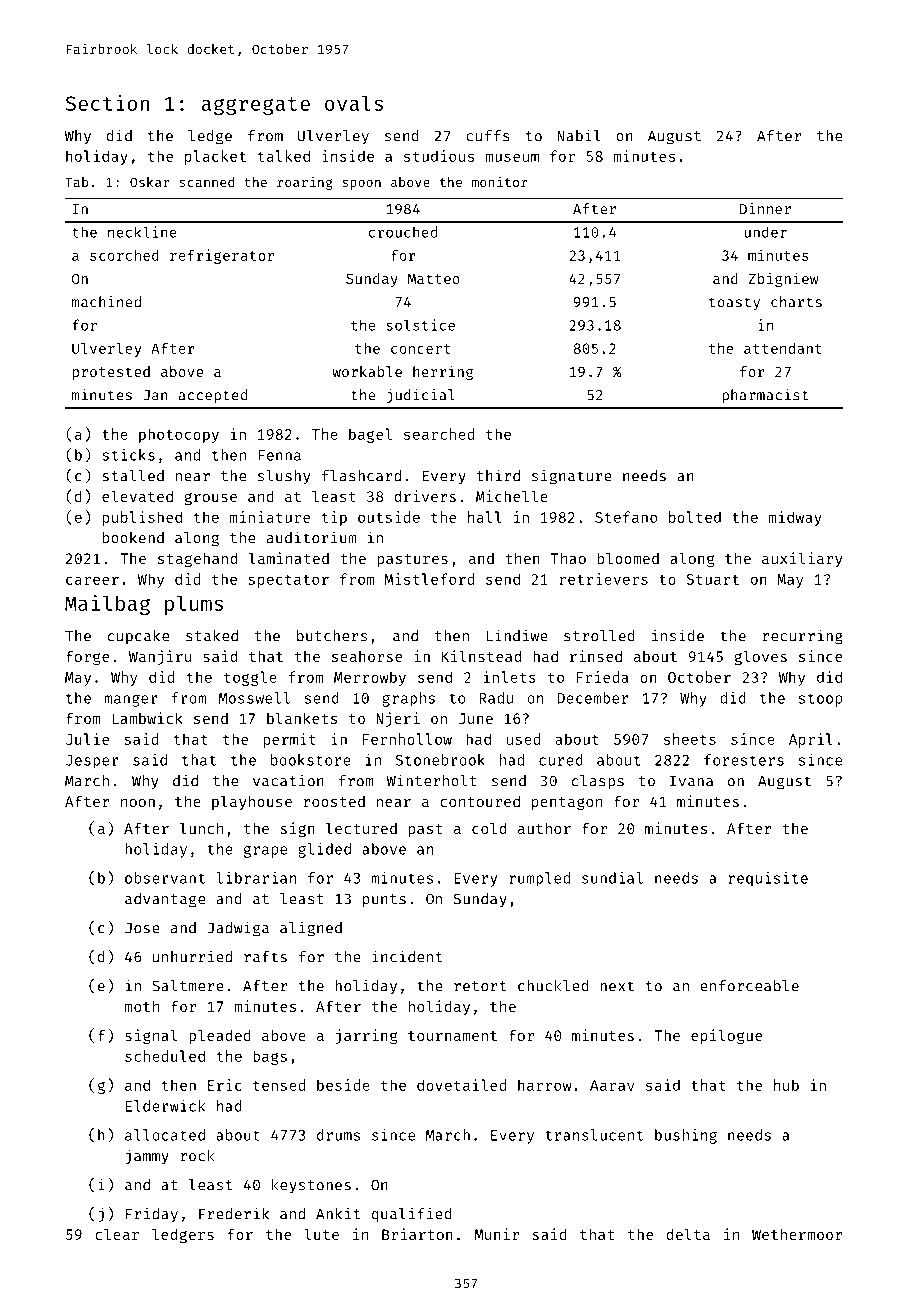 The width and height of the screenshot is (908, 1316). I want to click on Dinner, so click(765, 209).
